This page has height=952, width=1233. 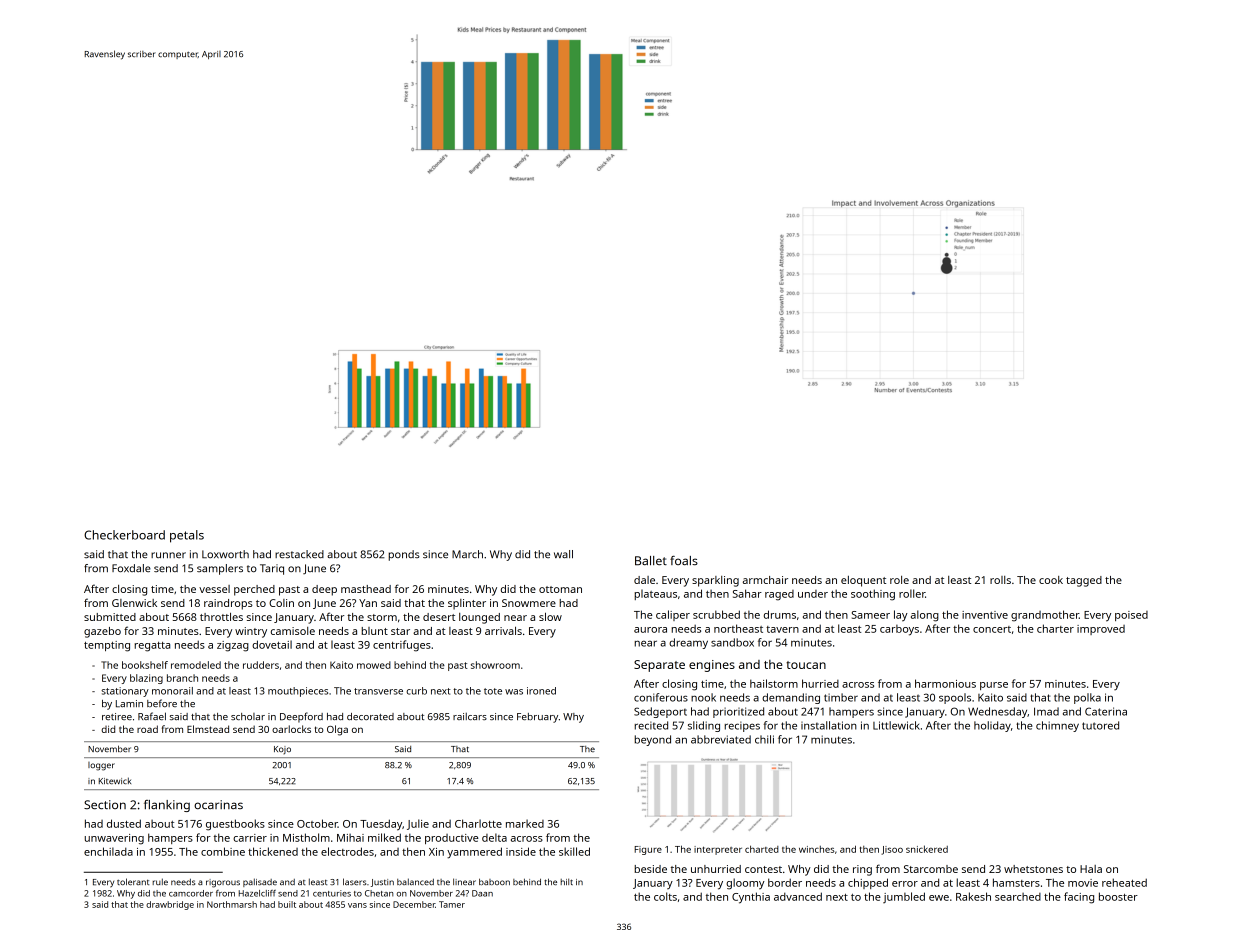 What do you see at coordinates (467, 604) in the page?
I see `splinter` at bounding box center [467, 604].
